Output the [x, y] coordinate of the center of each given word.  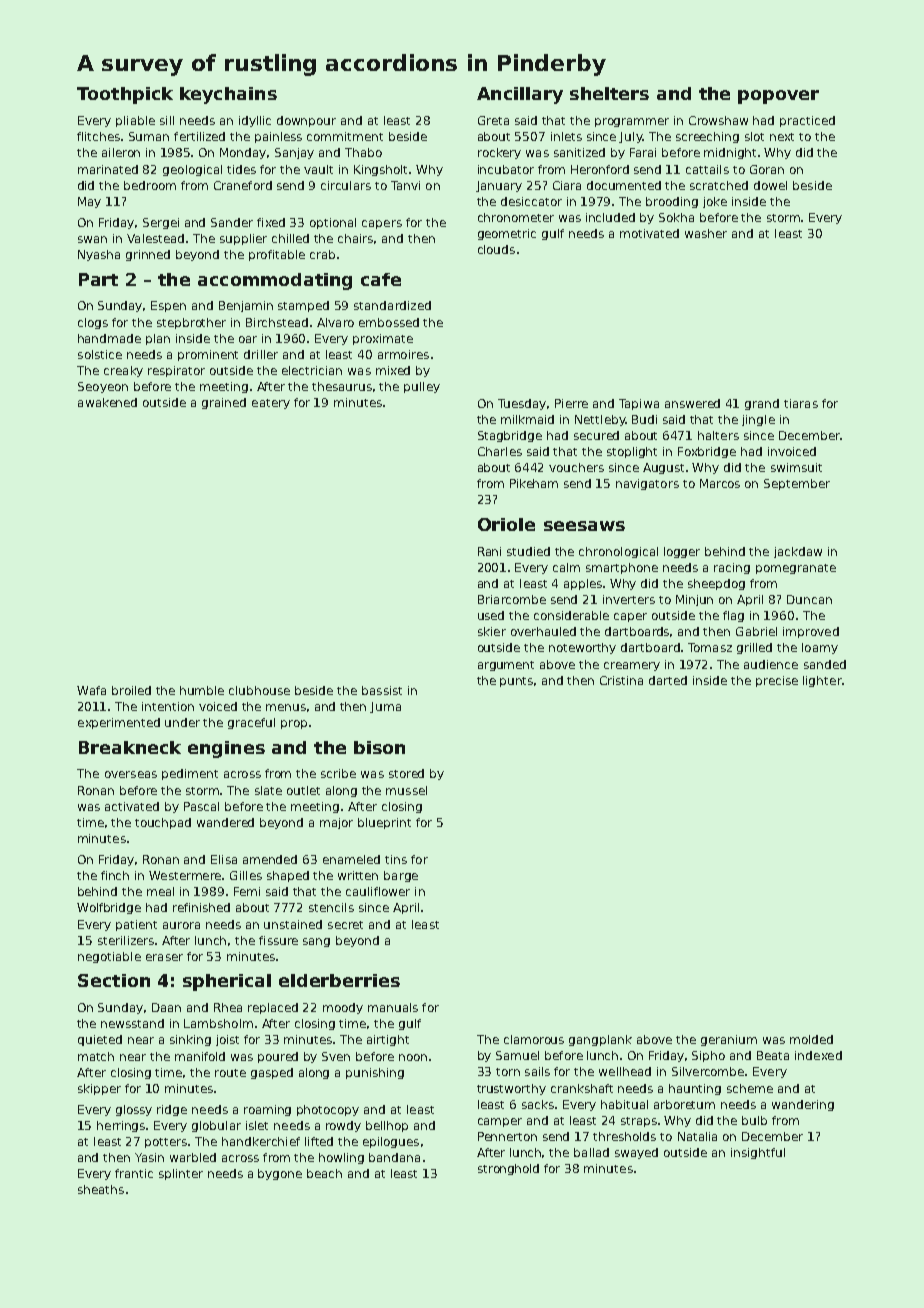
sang [316, 942]
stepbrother [191, 323]
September [797, 484]
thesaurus [342, 386]
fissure [278, 940]
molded [811, 1039]
